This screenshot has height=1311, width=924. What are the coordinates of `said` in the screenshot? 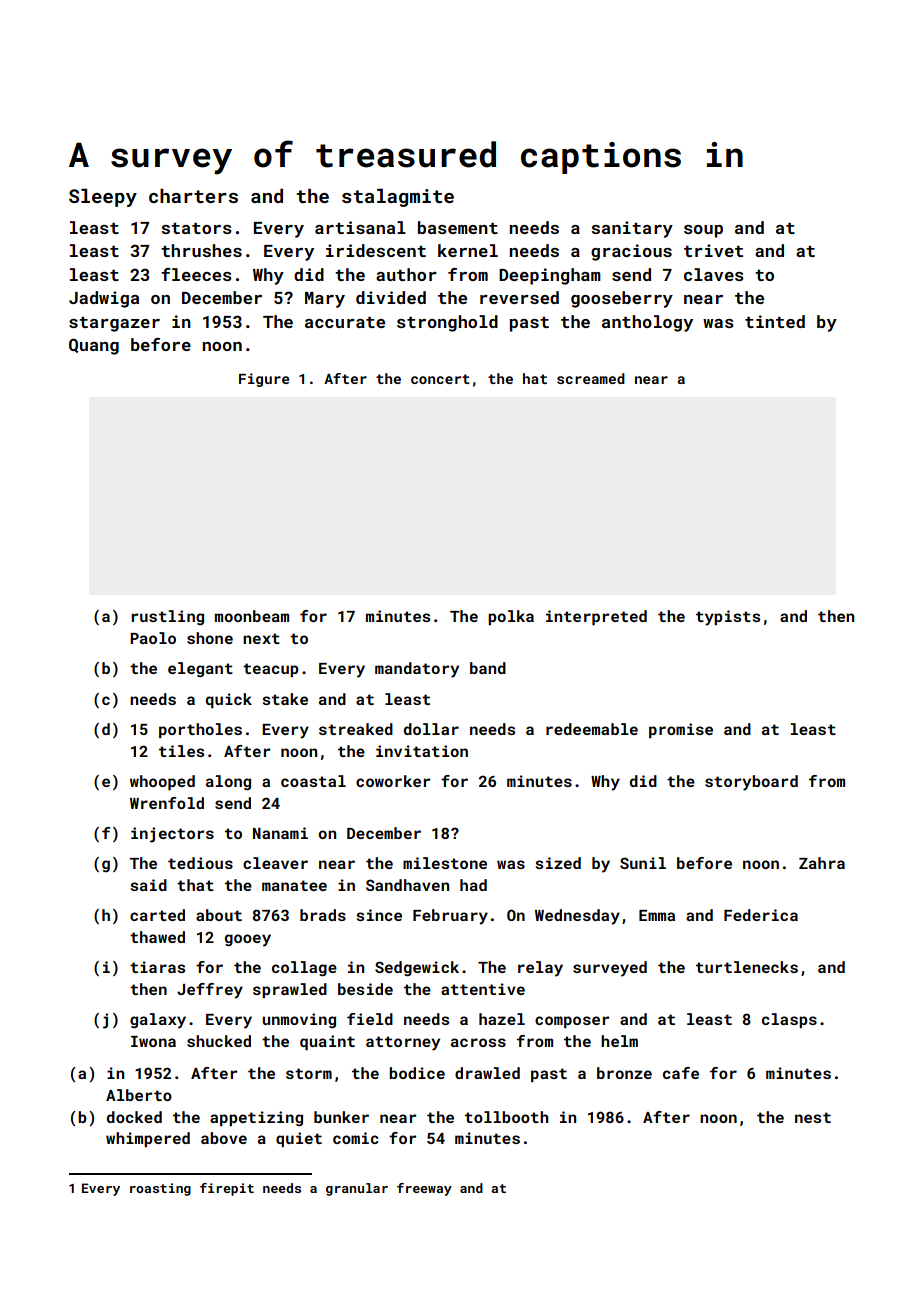 It's located at (148, 885).
